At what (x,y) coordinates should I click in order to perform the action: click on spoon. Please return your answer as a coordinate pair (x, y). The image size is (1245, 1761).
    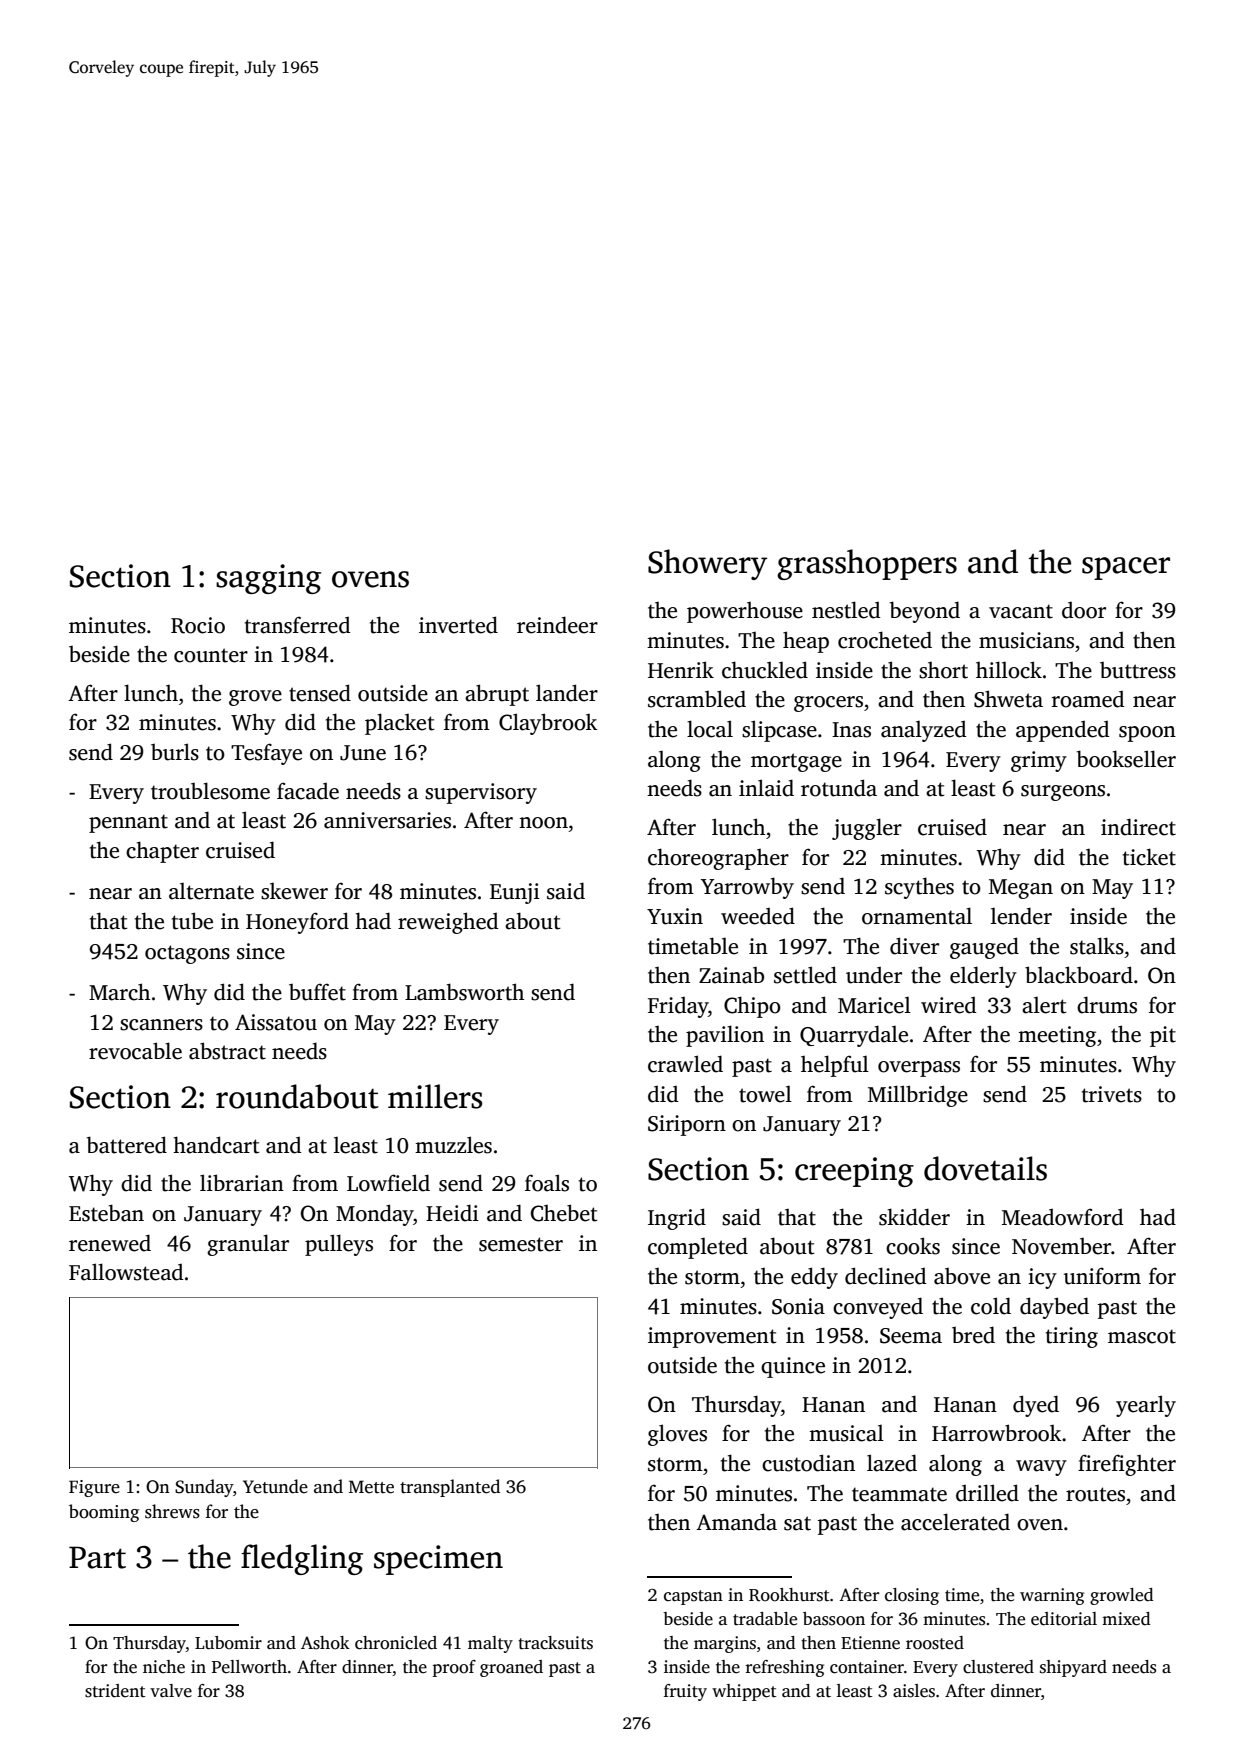
    Looking at the image, I should click on (1147, 734).
